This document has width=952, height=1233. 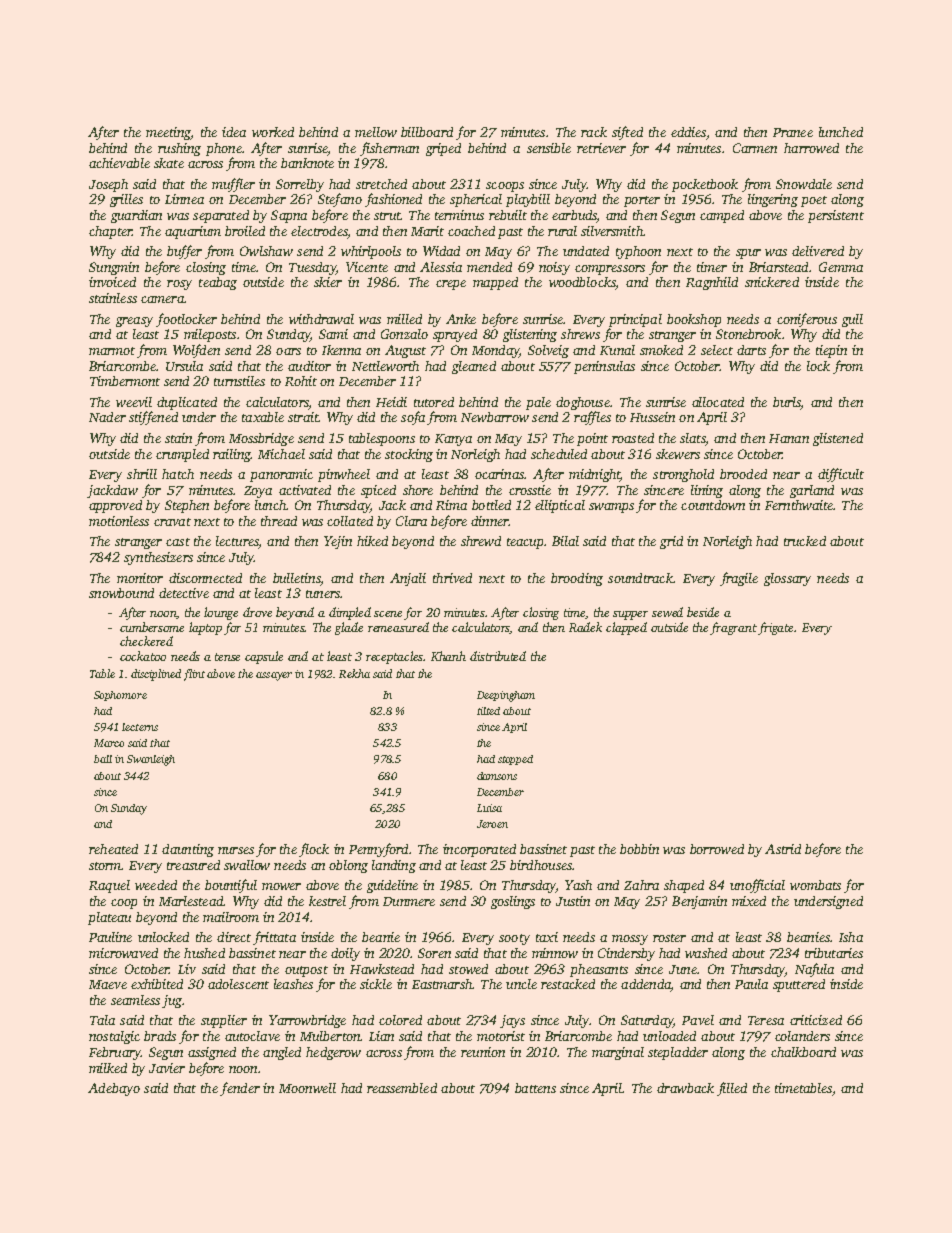 I want to click on Astrid, so click(x=783, y=849).
